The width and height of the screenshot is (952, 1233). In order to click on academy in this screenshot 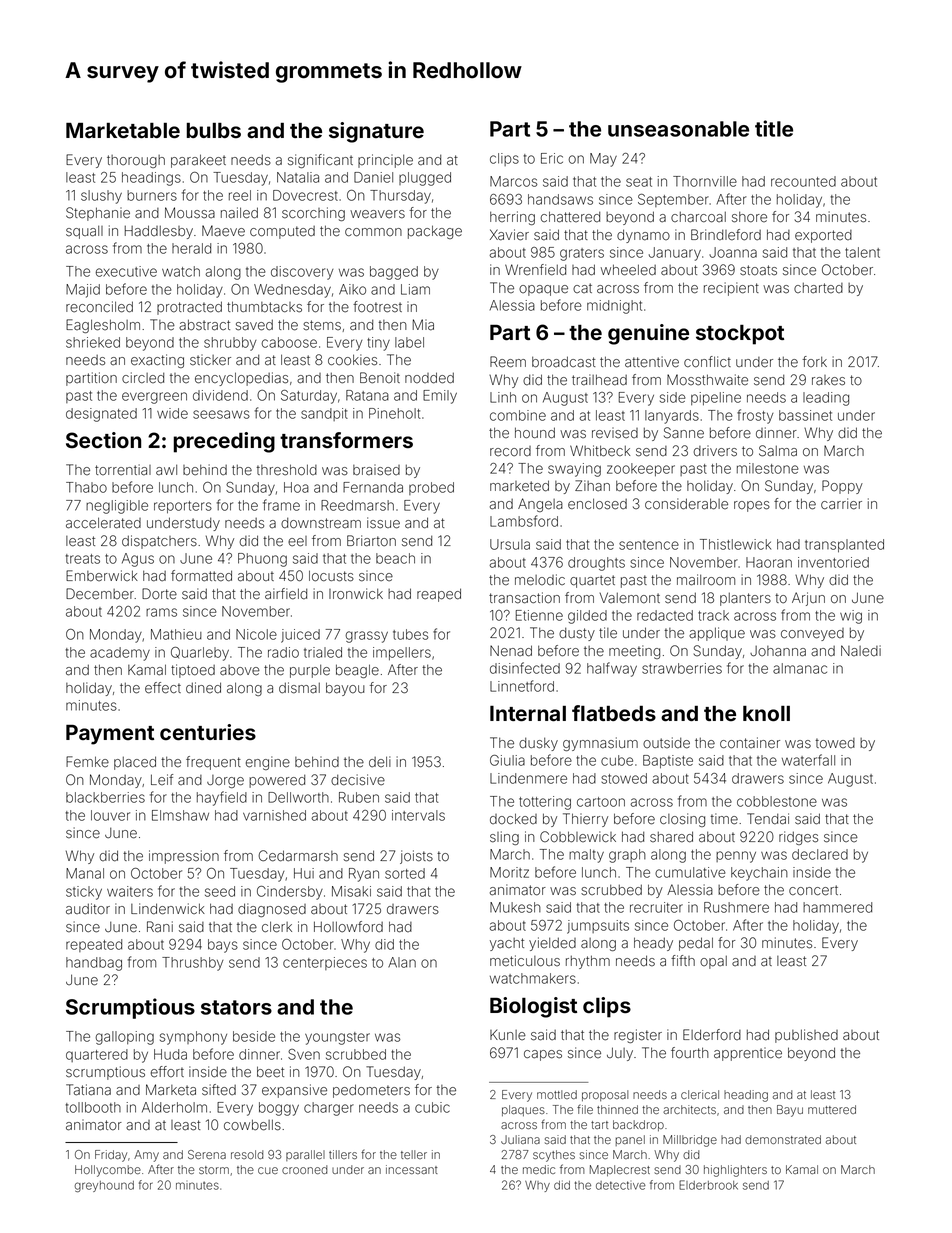, I will do `click(120, 654)`.
